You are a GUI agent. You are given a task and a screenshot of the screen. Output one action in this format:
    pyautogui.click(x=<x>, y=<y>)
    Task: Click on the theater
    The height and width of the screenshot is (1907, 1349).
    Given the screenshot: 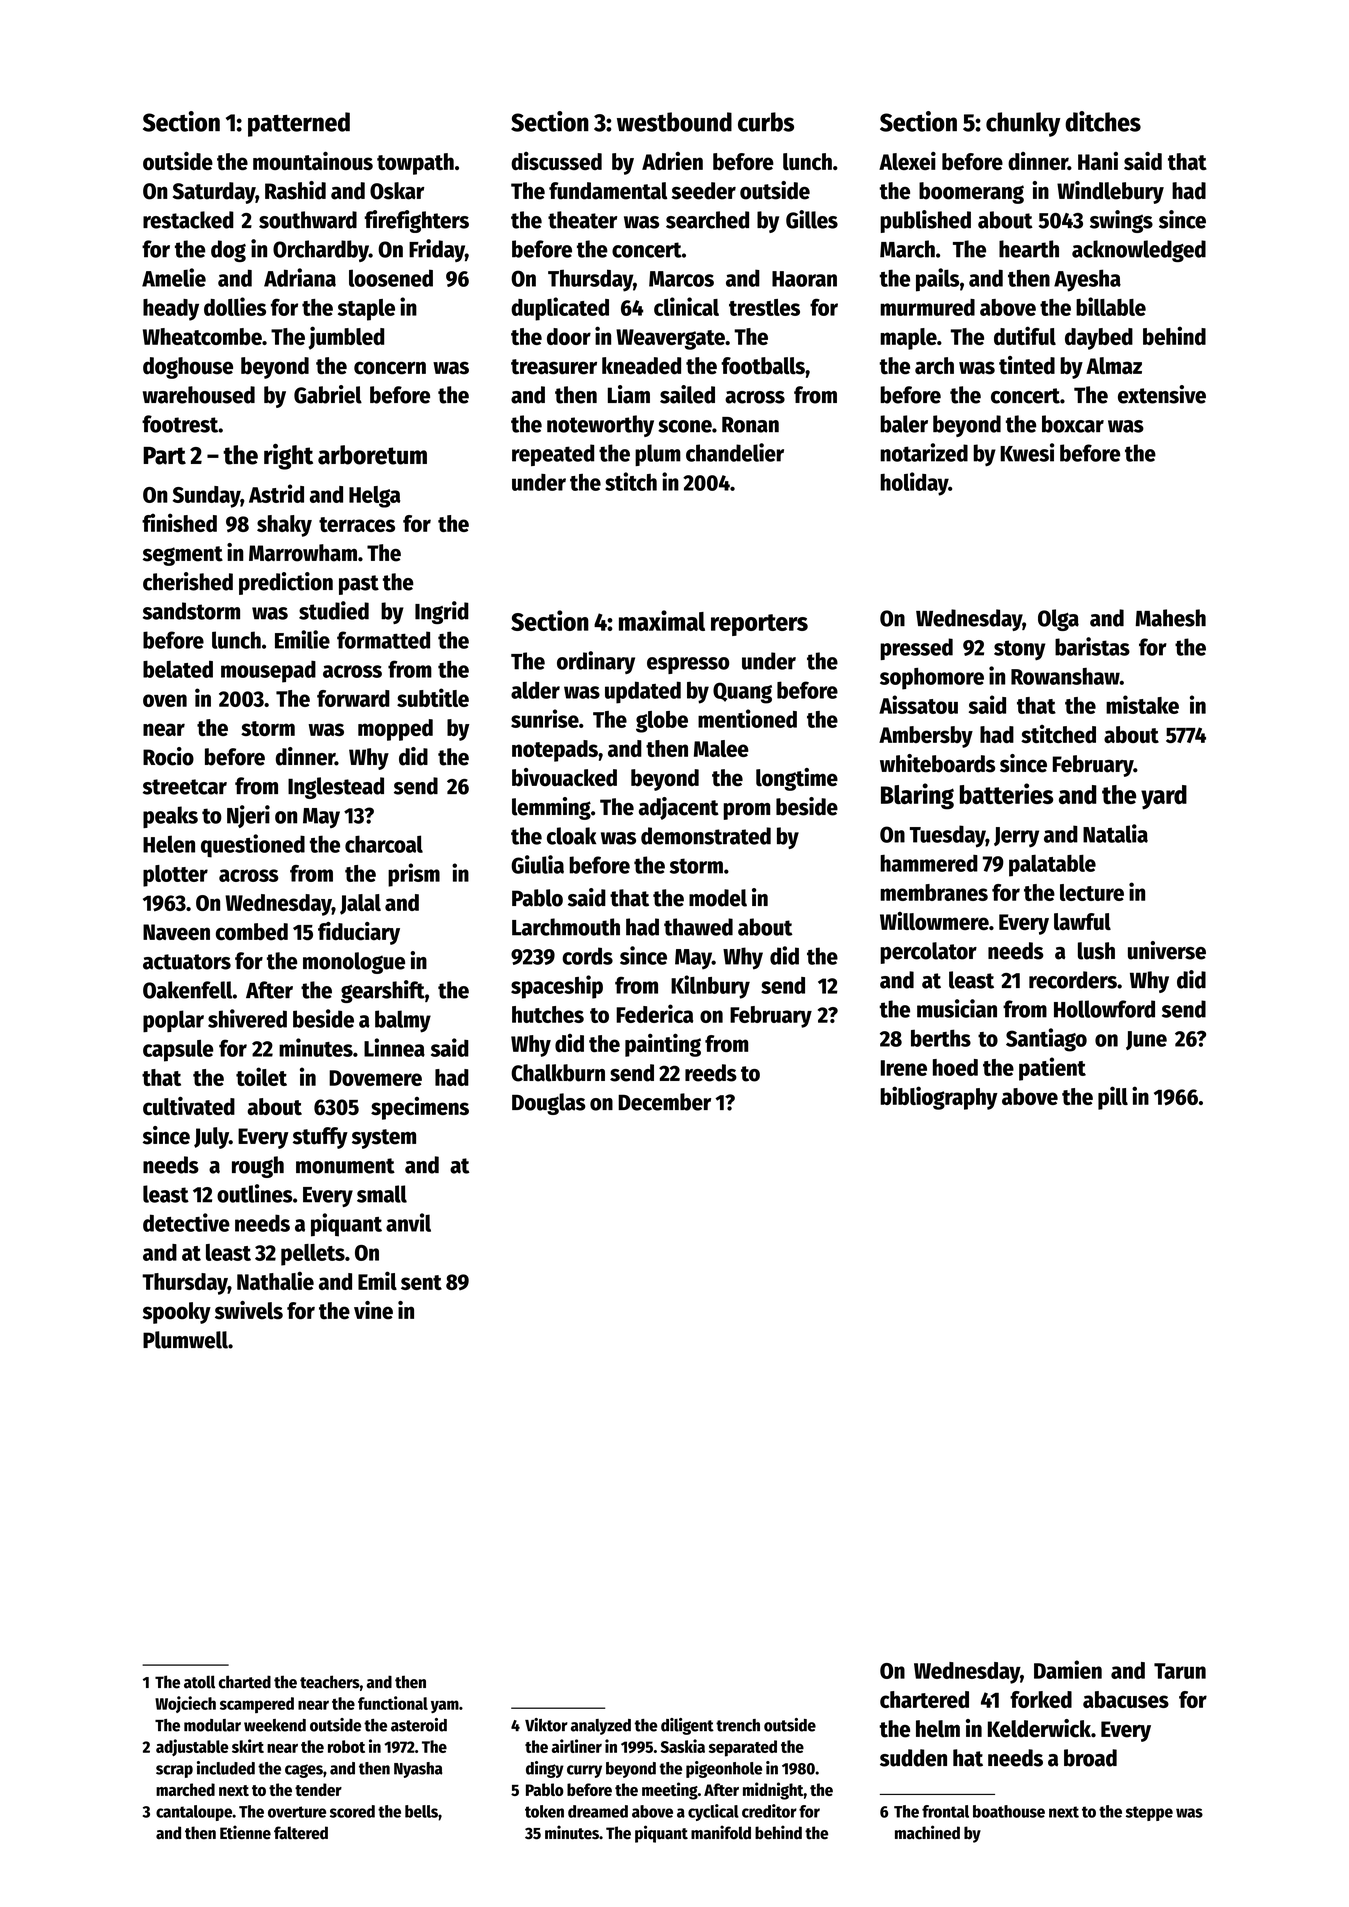 What is the action you would take?
    pyautogui.click(x=582, y=220)
